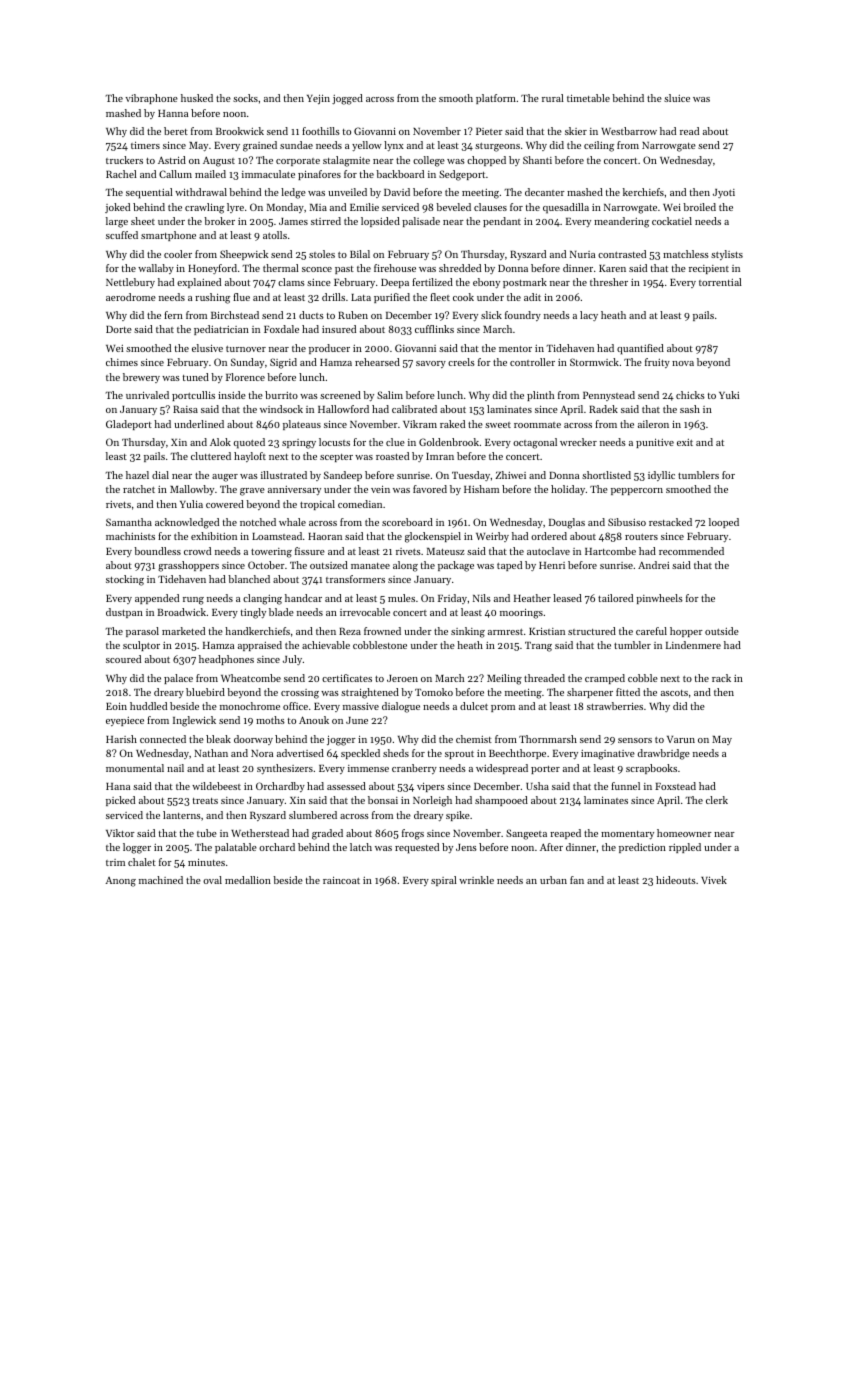  I want to click on roasted, so click(392, 456).
